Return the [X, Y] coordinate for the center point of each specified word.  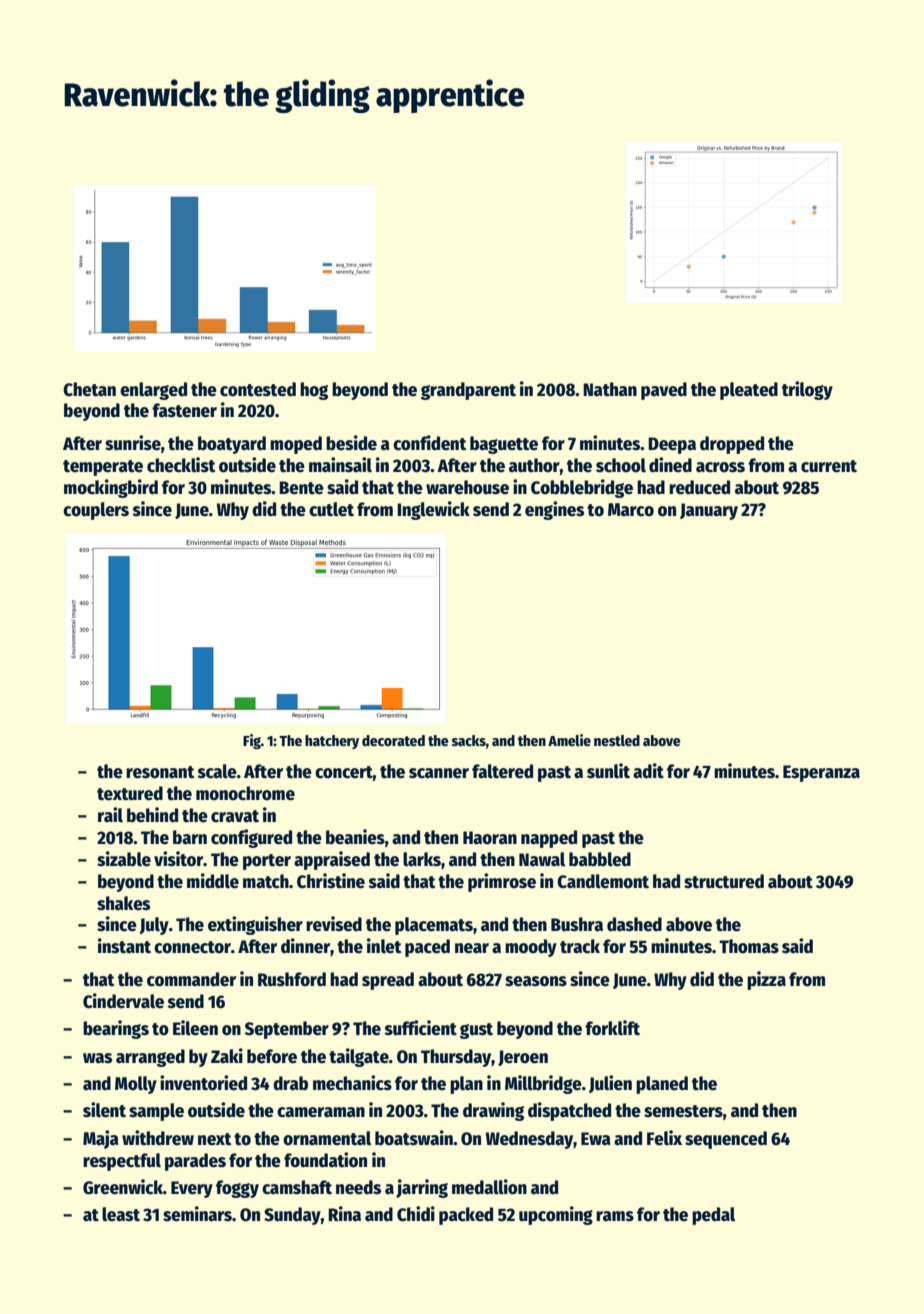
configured [251, 838]
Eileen [195, 1028]
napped [549, 839]
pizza [766, 980]
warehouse [467, 487]
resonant [160, 772]
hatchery [332, 742]
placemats [434, 926]
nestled [617, 740]
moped [296, 445]
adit [648, 771]
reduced [699, 487]
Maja [101, 1139]
